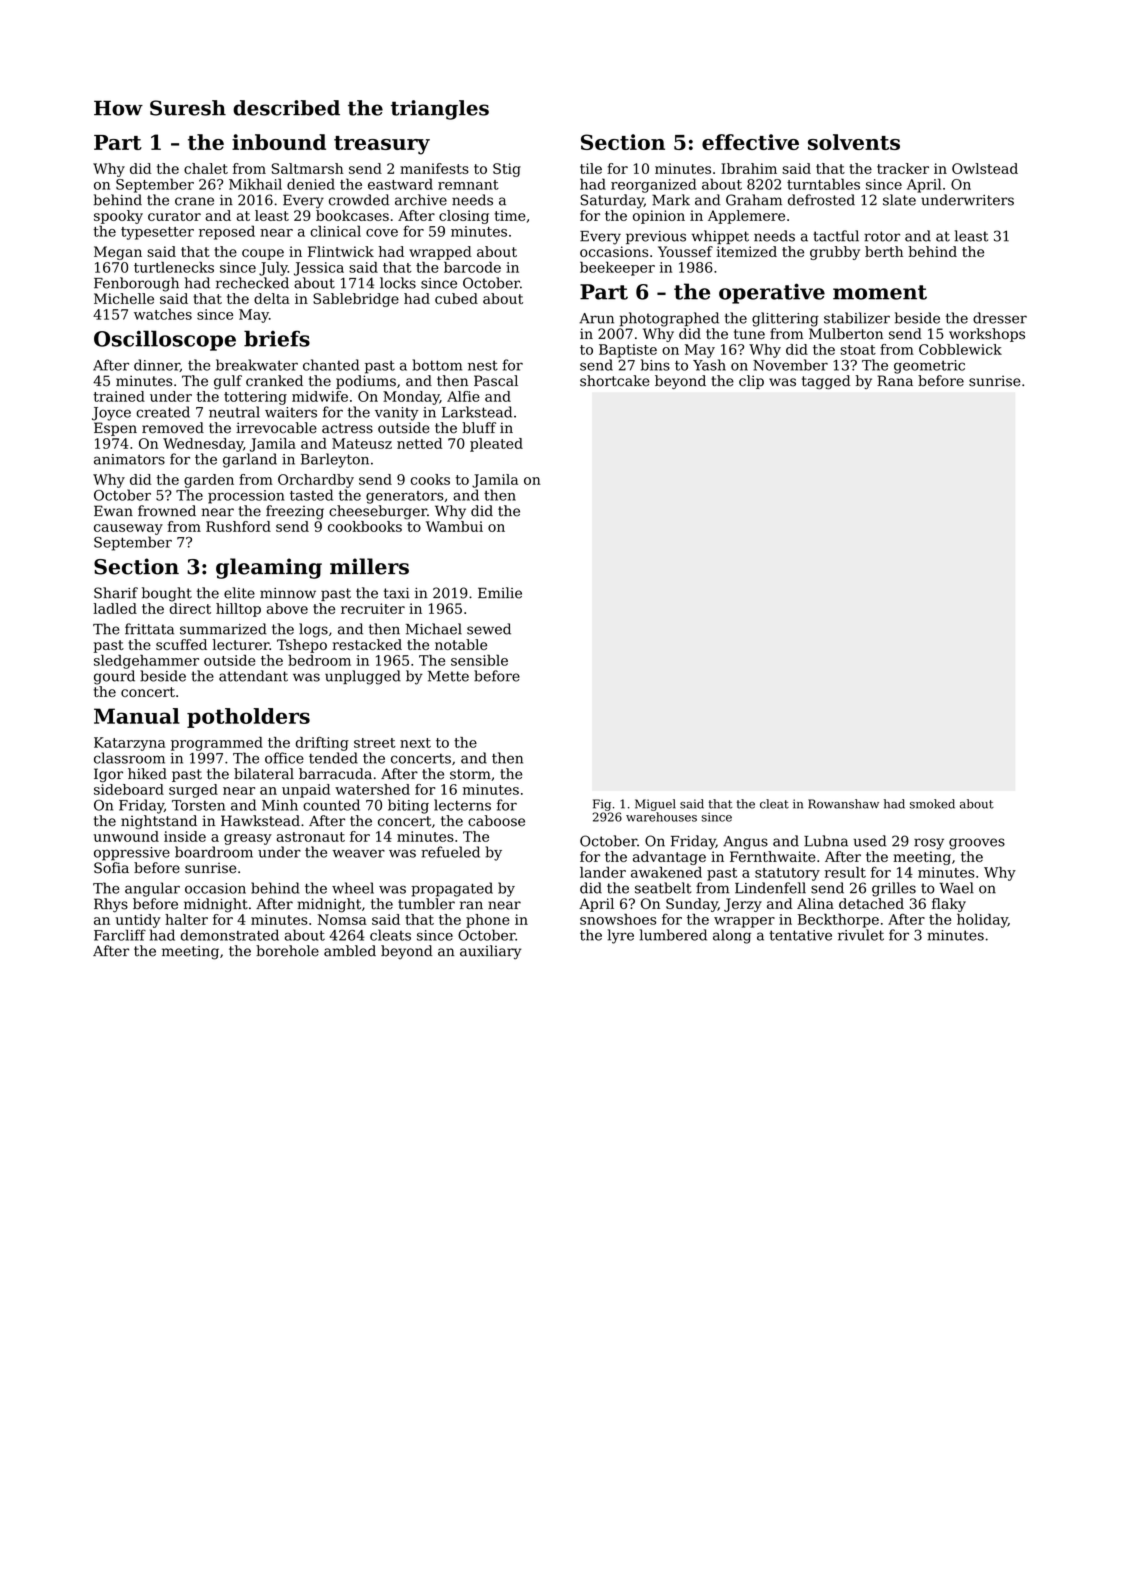 The image size is (1121, 1585). Describe the element at coordinates (854, 142) in the page. I see `solvents` at that location.
